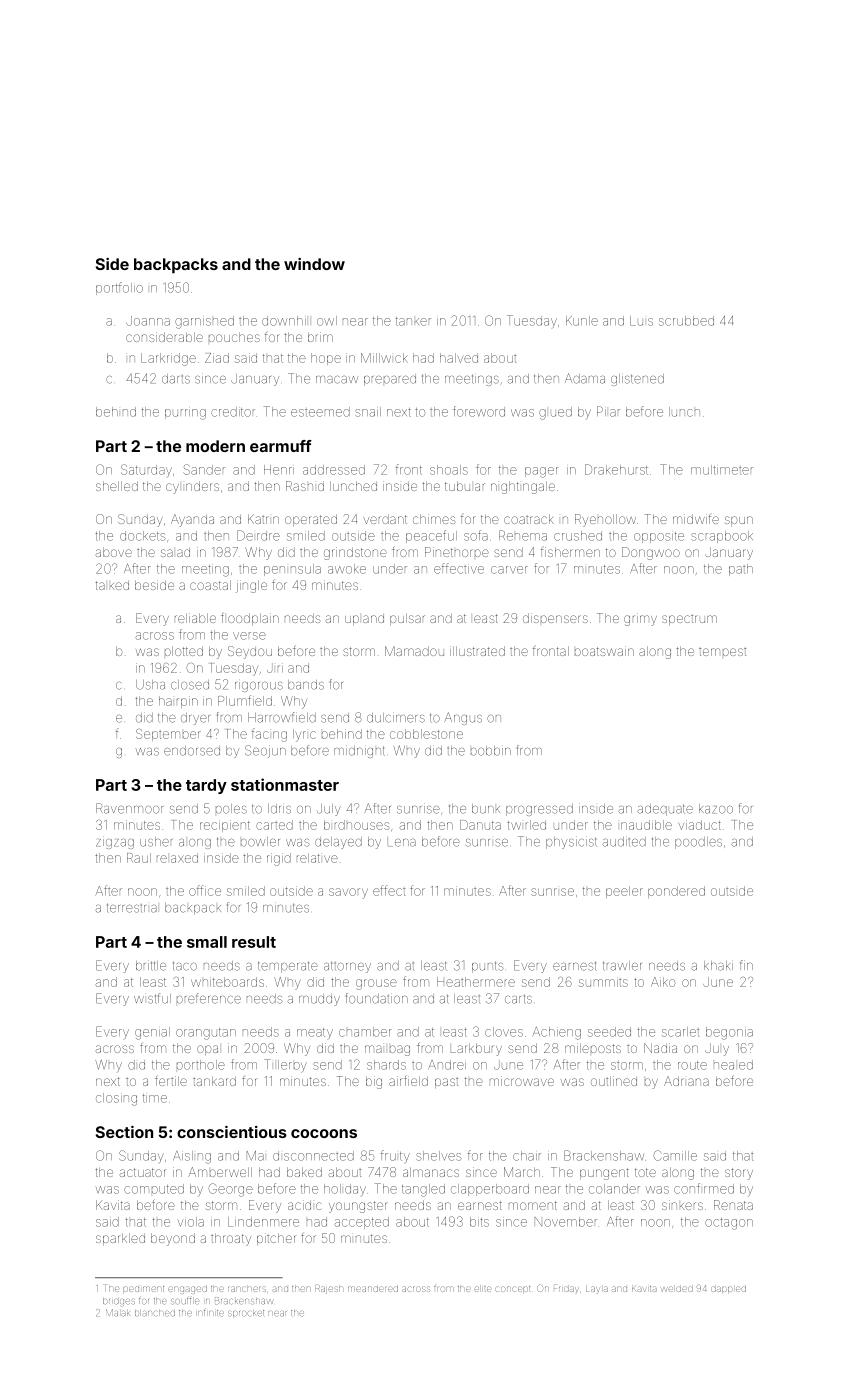 Image resolution: width=849 pixels, height=1400 pixels. Describe the element at coordinates (459, 358) in the document. I see `halved` at that location.
